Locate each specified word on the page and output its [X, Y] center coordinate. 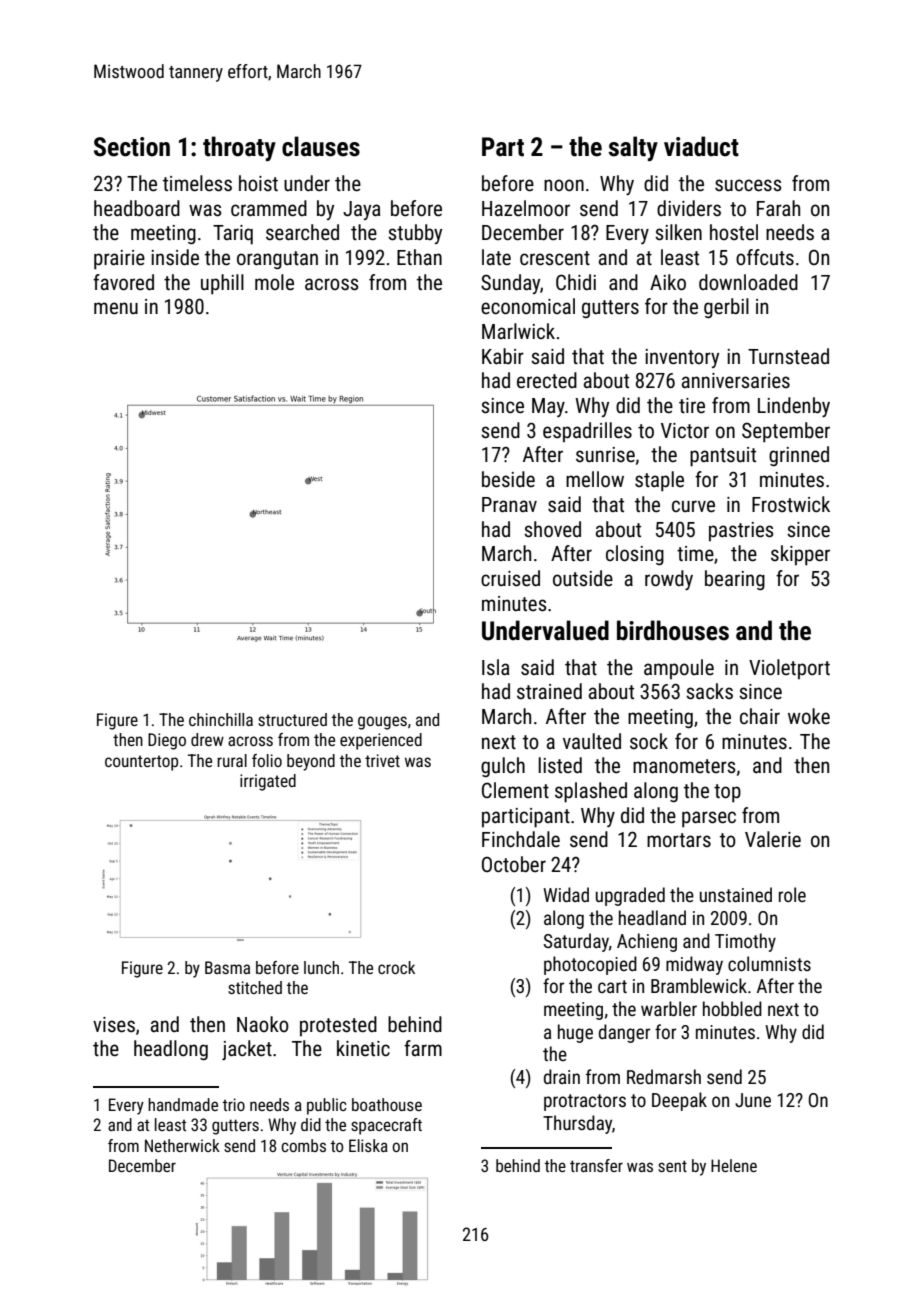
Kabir [503, 356]
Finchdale [521, 839]
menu [116, 308]
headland [652, 917]
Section [132, 147]
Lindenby [794, 407]
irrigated [268, 782]
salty [633, 148]
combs [303, 1145]
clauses [321, 146]
